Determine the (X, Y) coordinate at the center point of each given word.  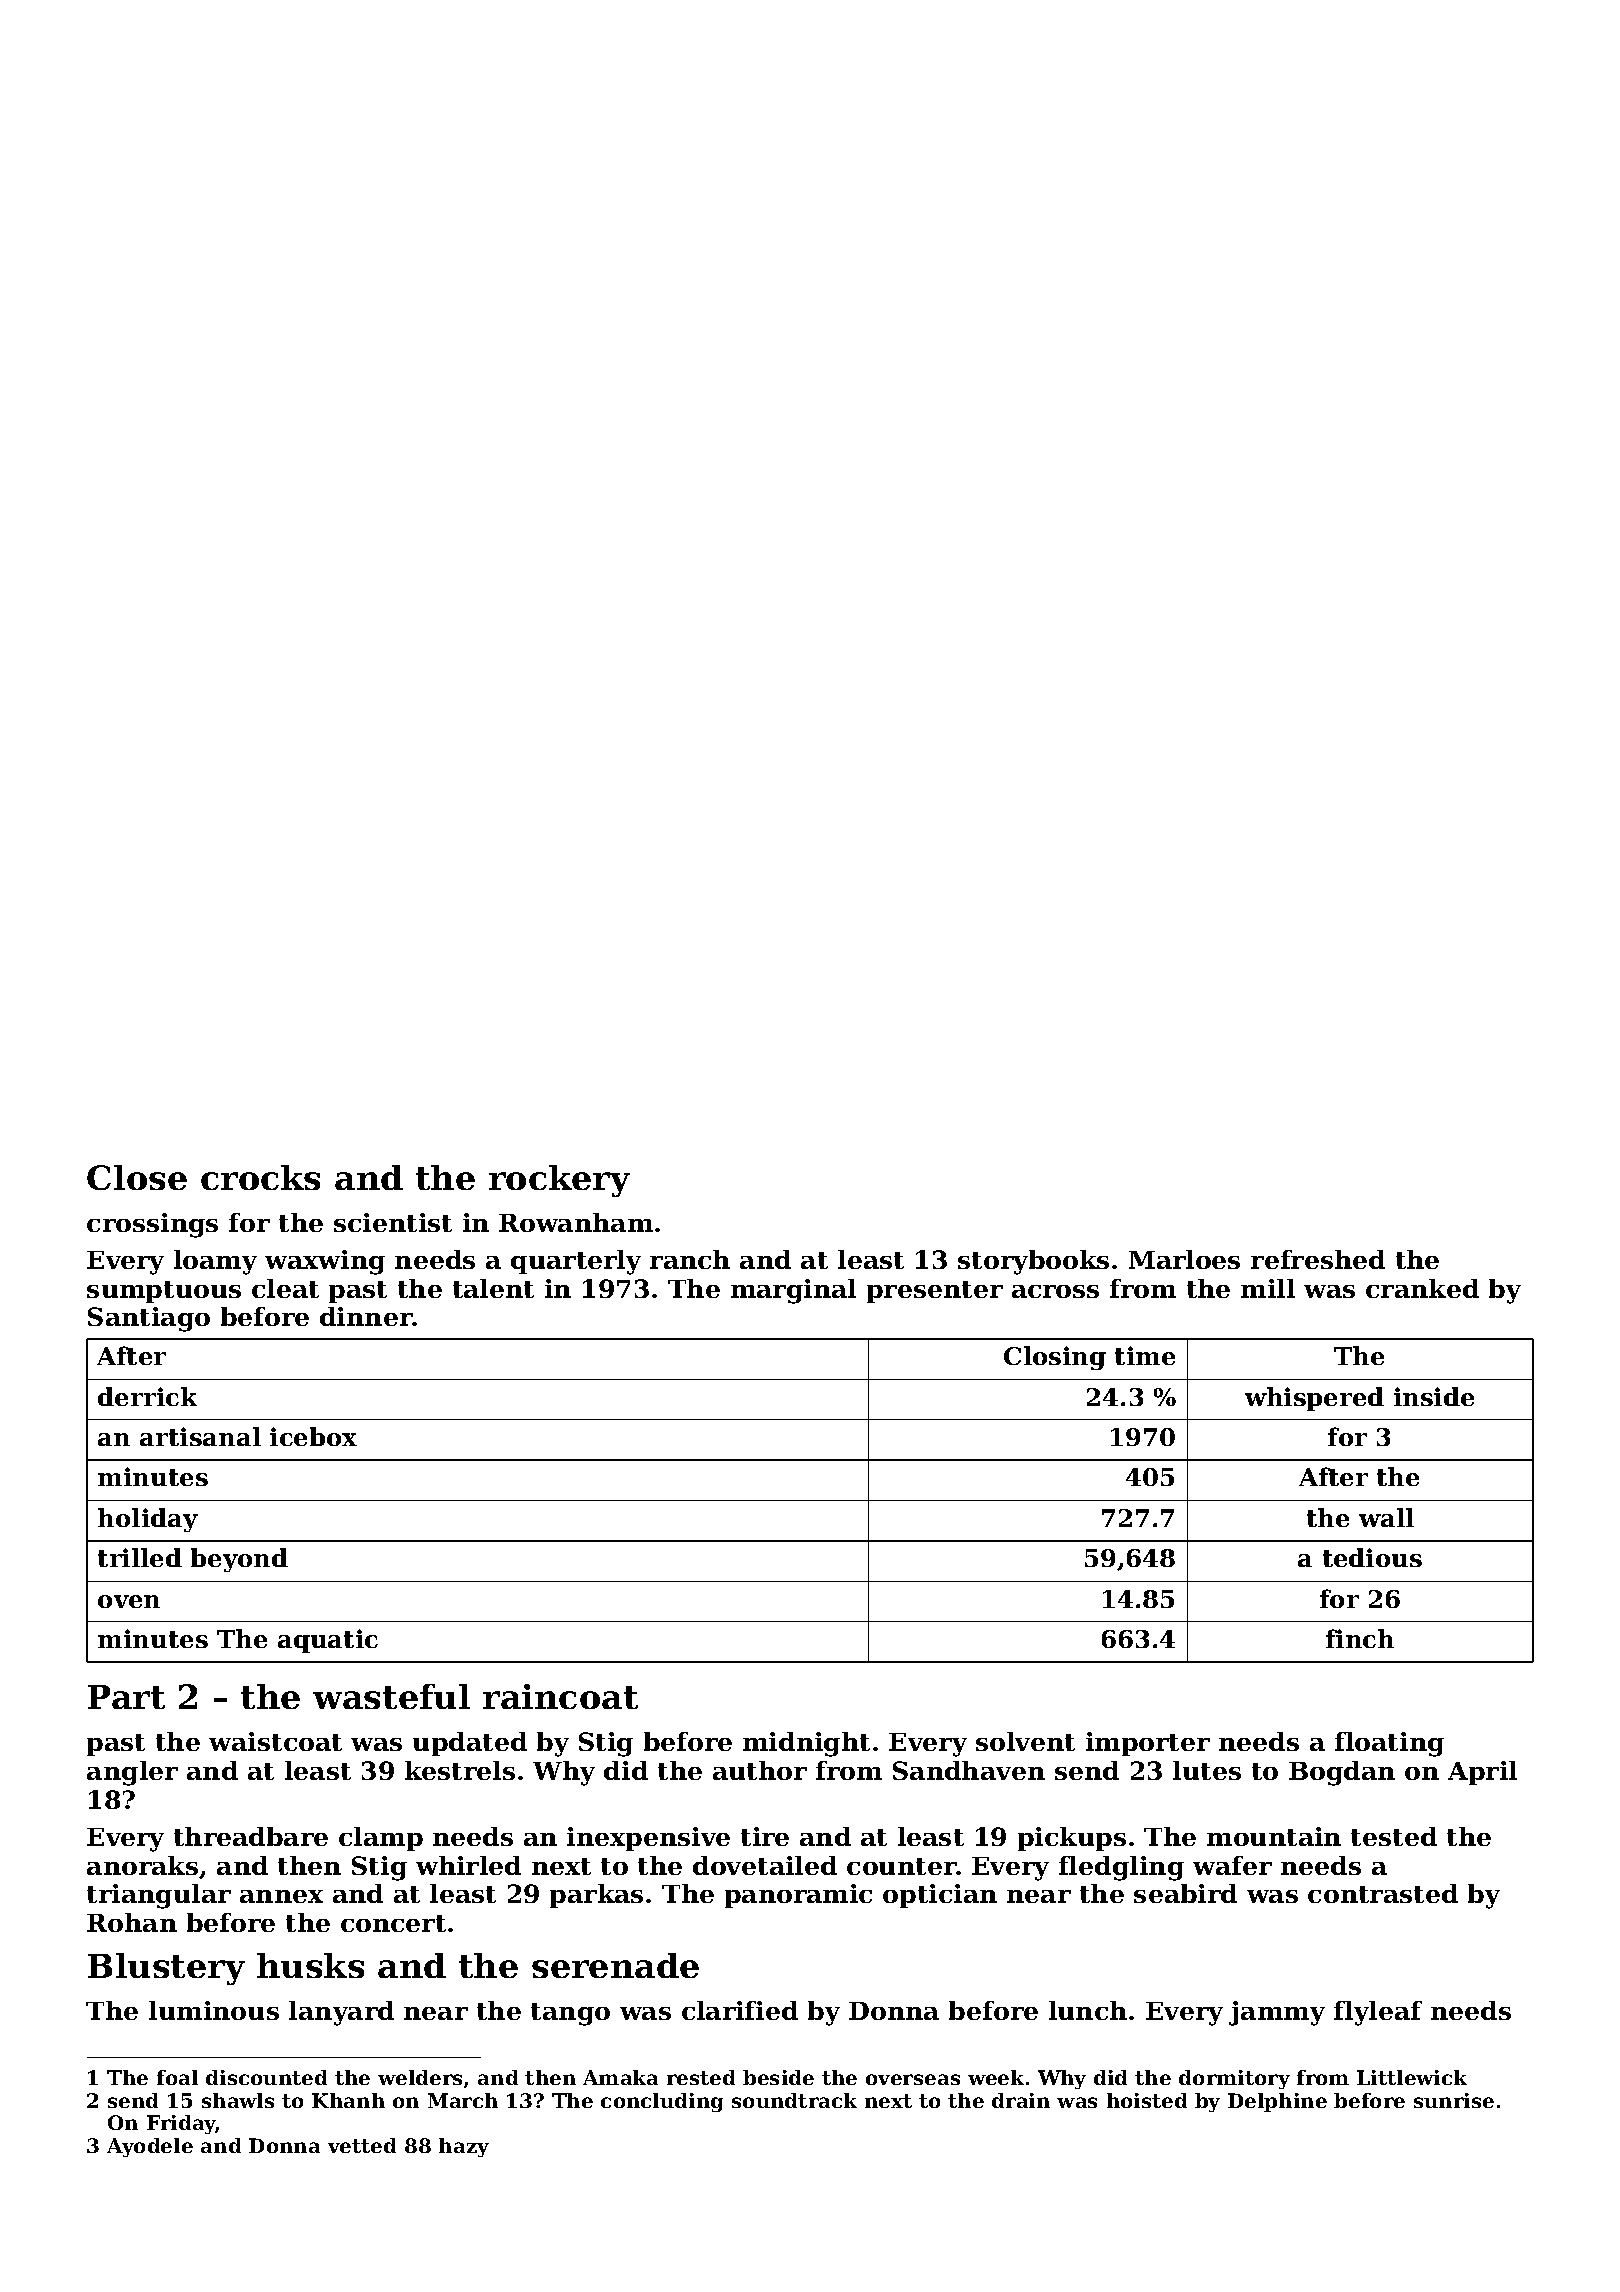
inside (1434, 1396)
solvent (1025, 1741)
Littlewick (1412, 2077)
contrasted (1383, 1893)
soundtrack (794, 2100)
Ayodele (150, 2147)
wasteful (391, 1696)
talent (493, 1288)
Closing (1055, 1358)
